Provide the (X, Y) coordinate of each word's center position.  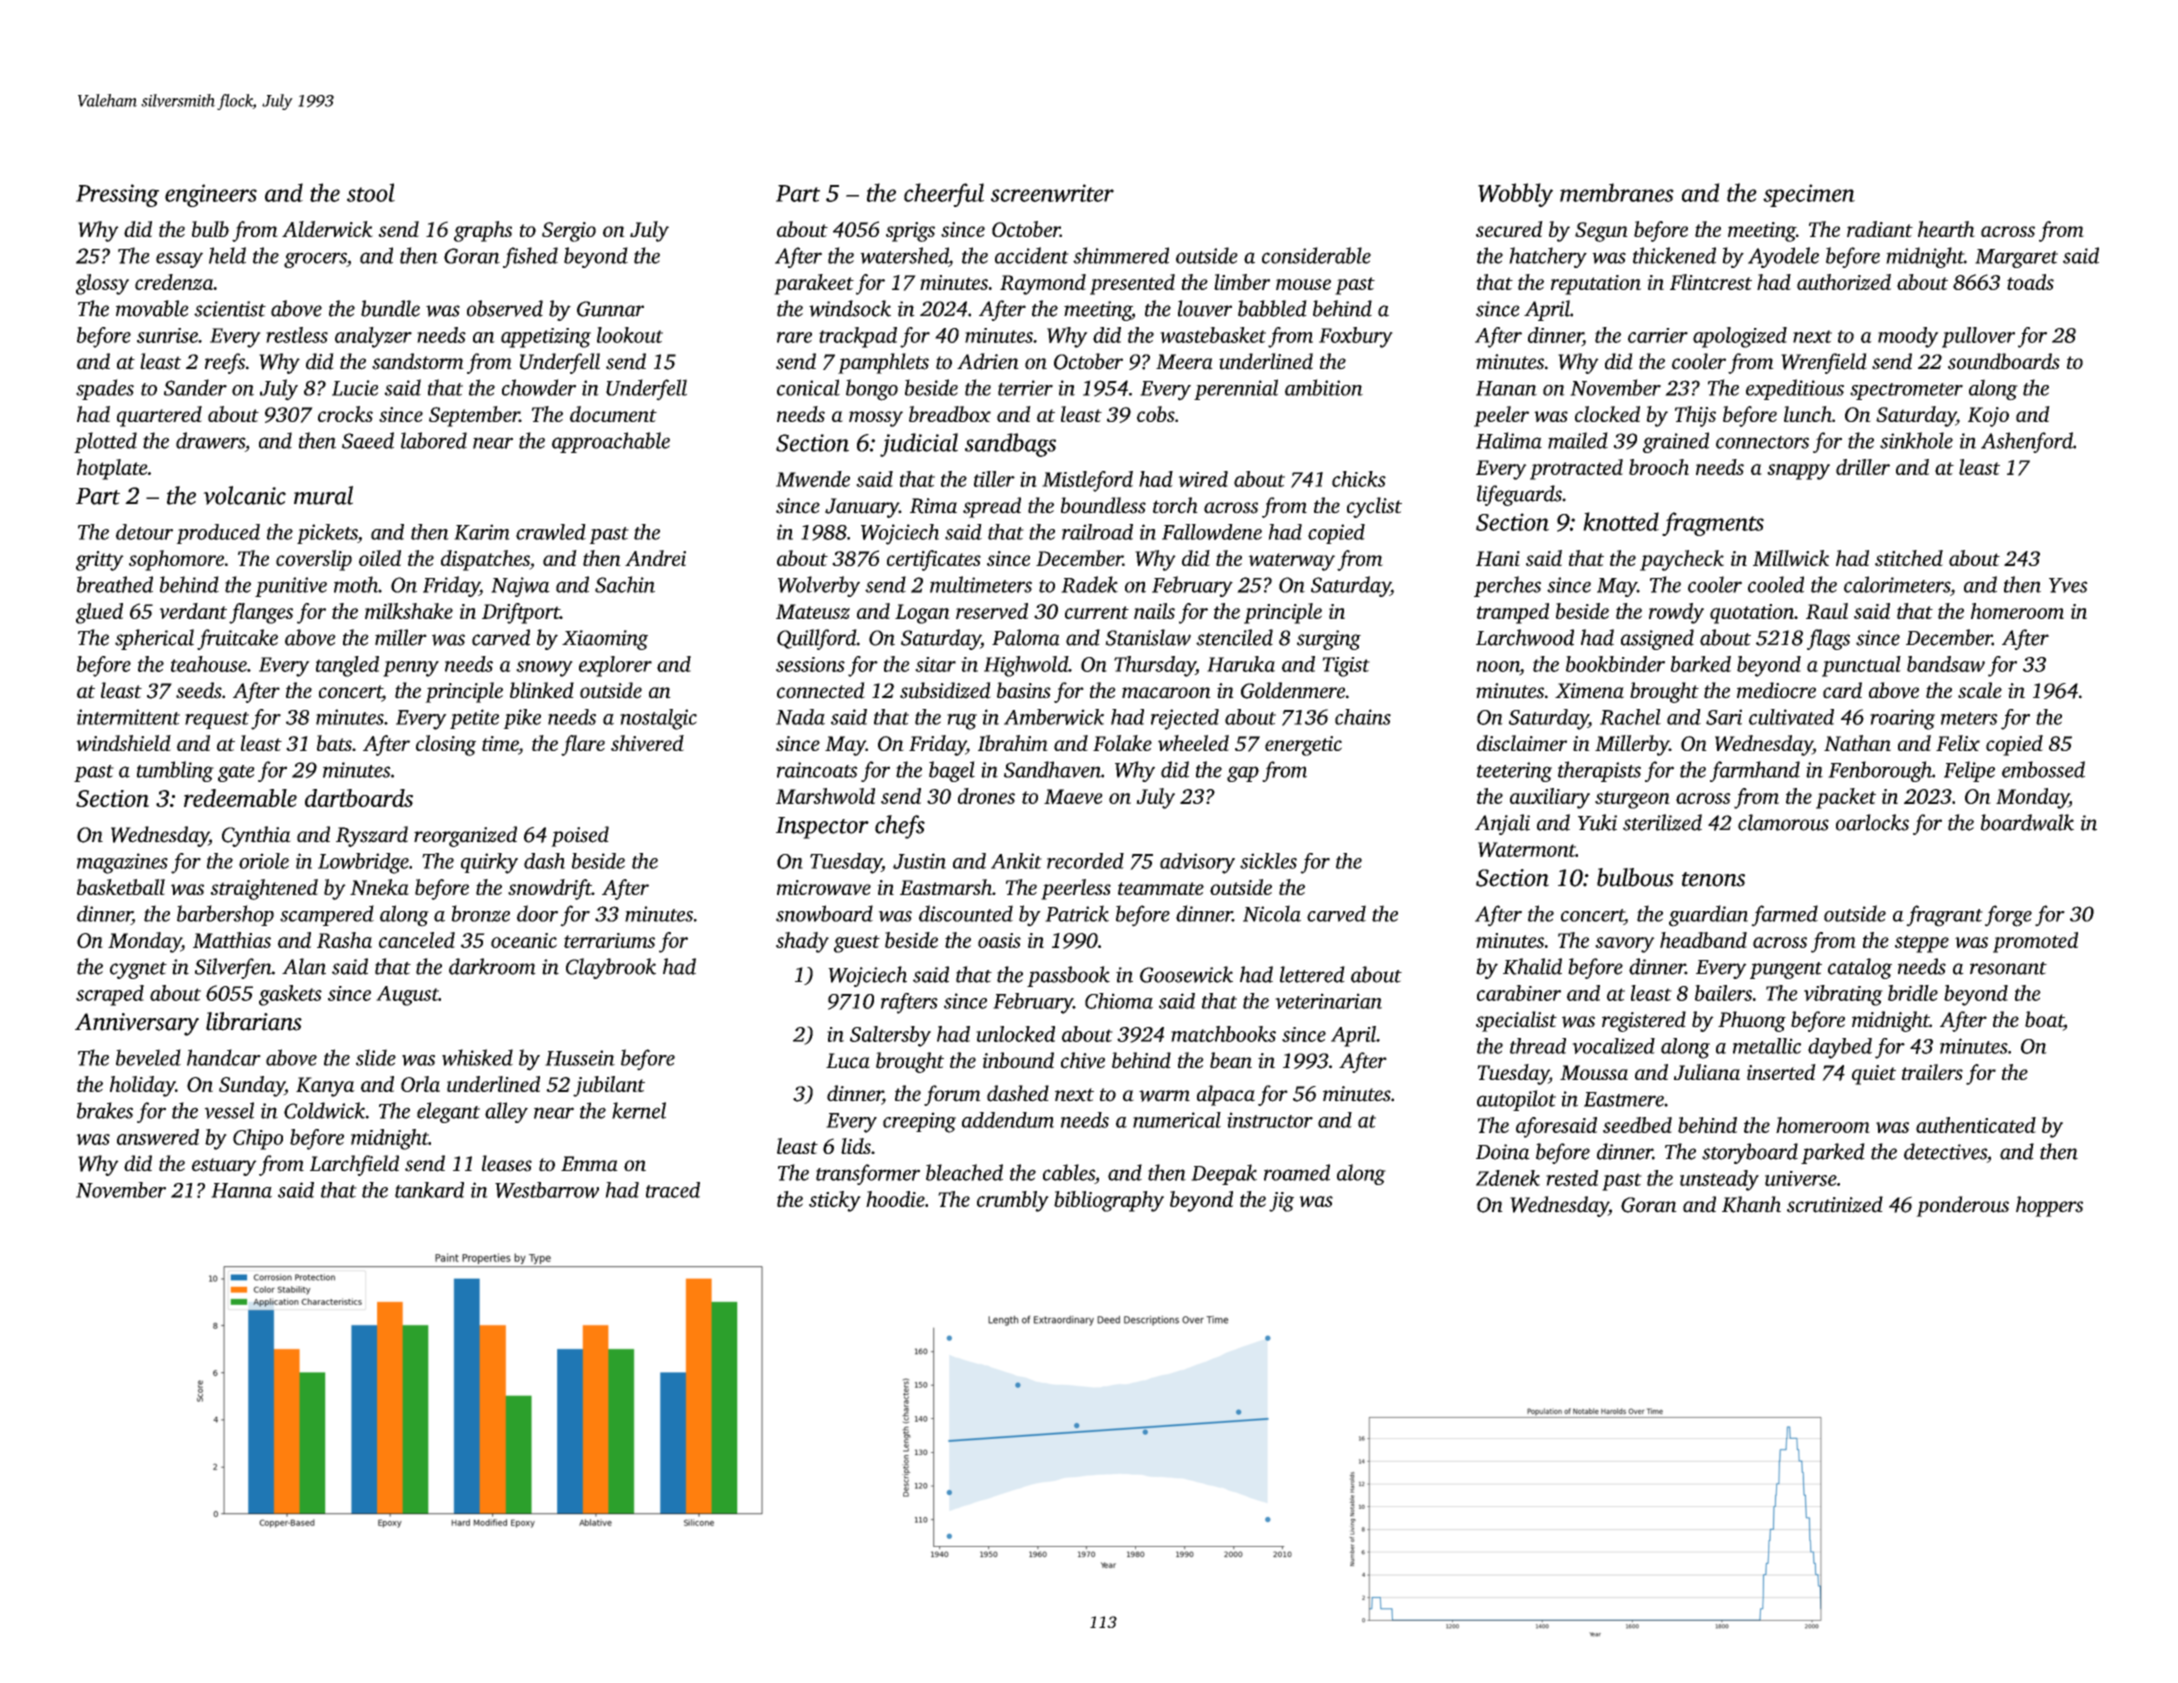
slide (376, 1057)
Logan (922, 614)
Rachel (1630, 717)
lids (856, 1146)
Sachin (625, 584)
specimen (1809, 195)
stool (371, 192)
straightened (264, 889)
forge (2008, 916)
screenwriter (1052, 193)
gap (1243, 774)
